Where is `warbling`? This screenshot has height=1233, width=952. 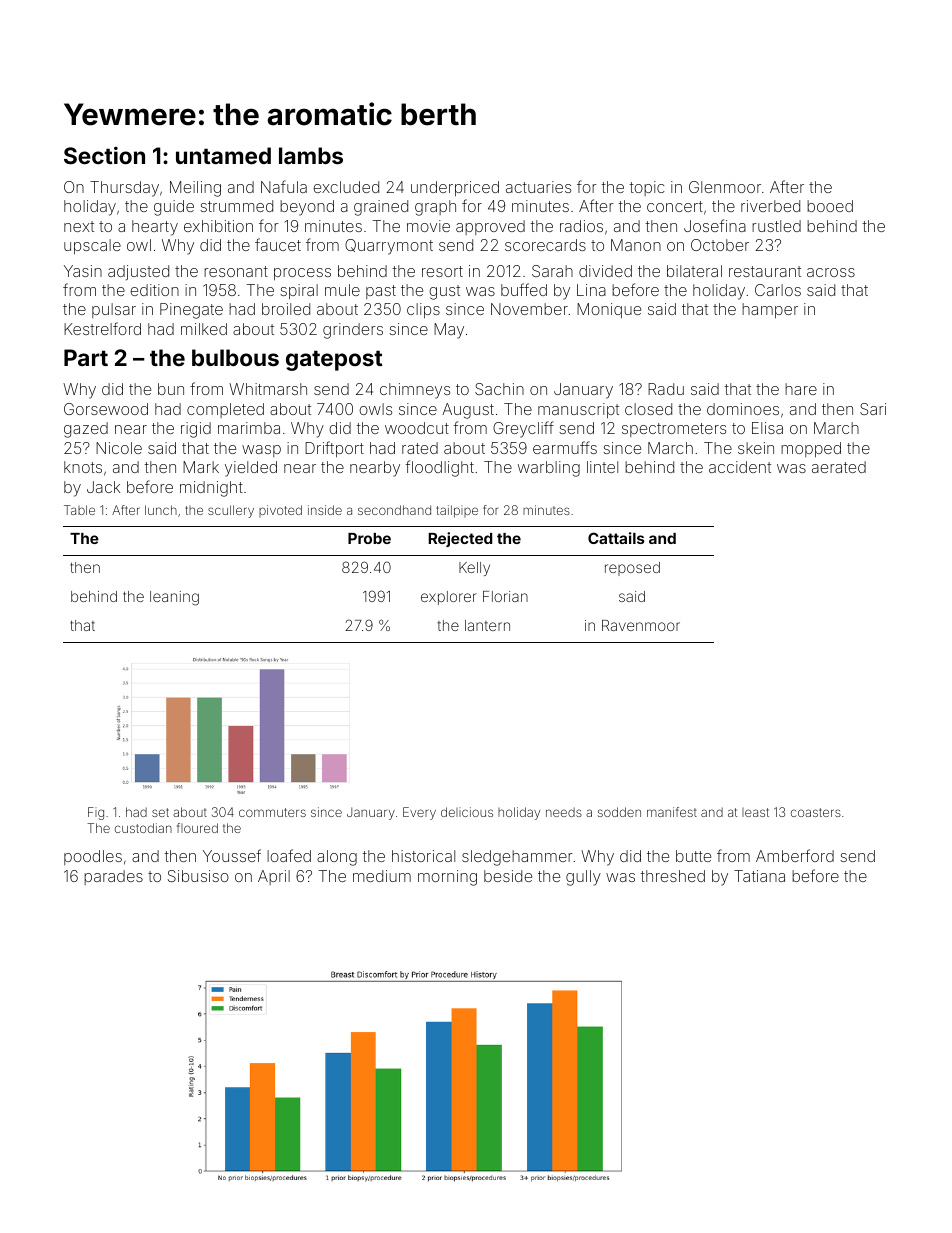
warbling is located at coordinates (549, 469).
